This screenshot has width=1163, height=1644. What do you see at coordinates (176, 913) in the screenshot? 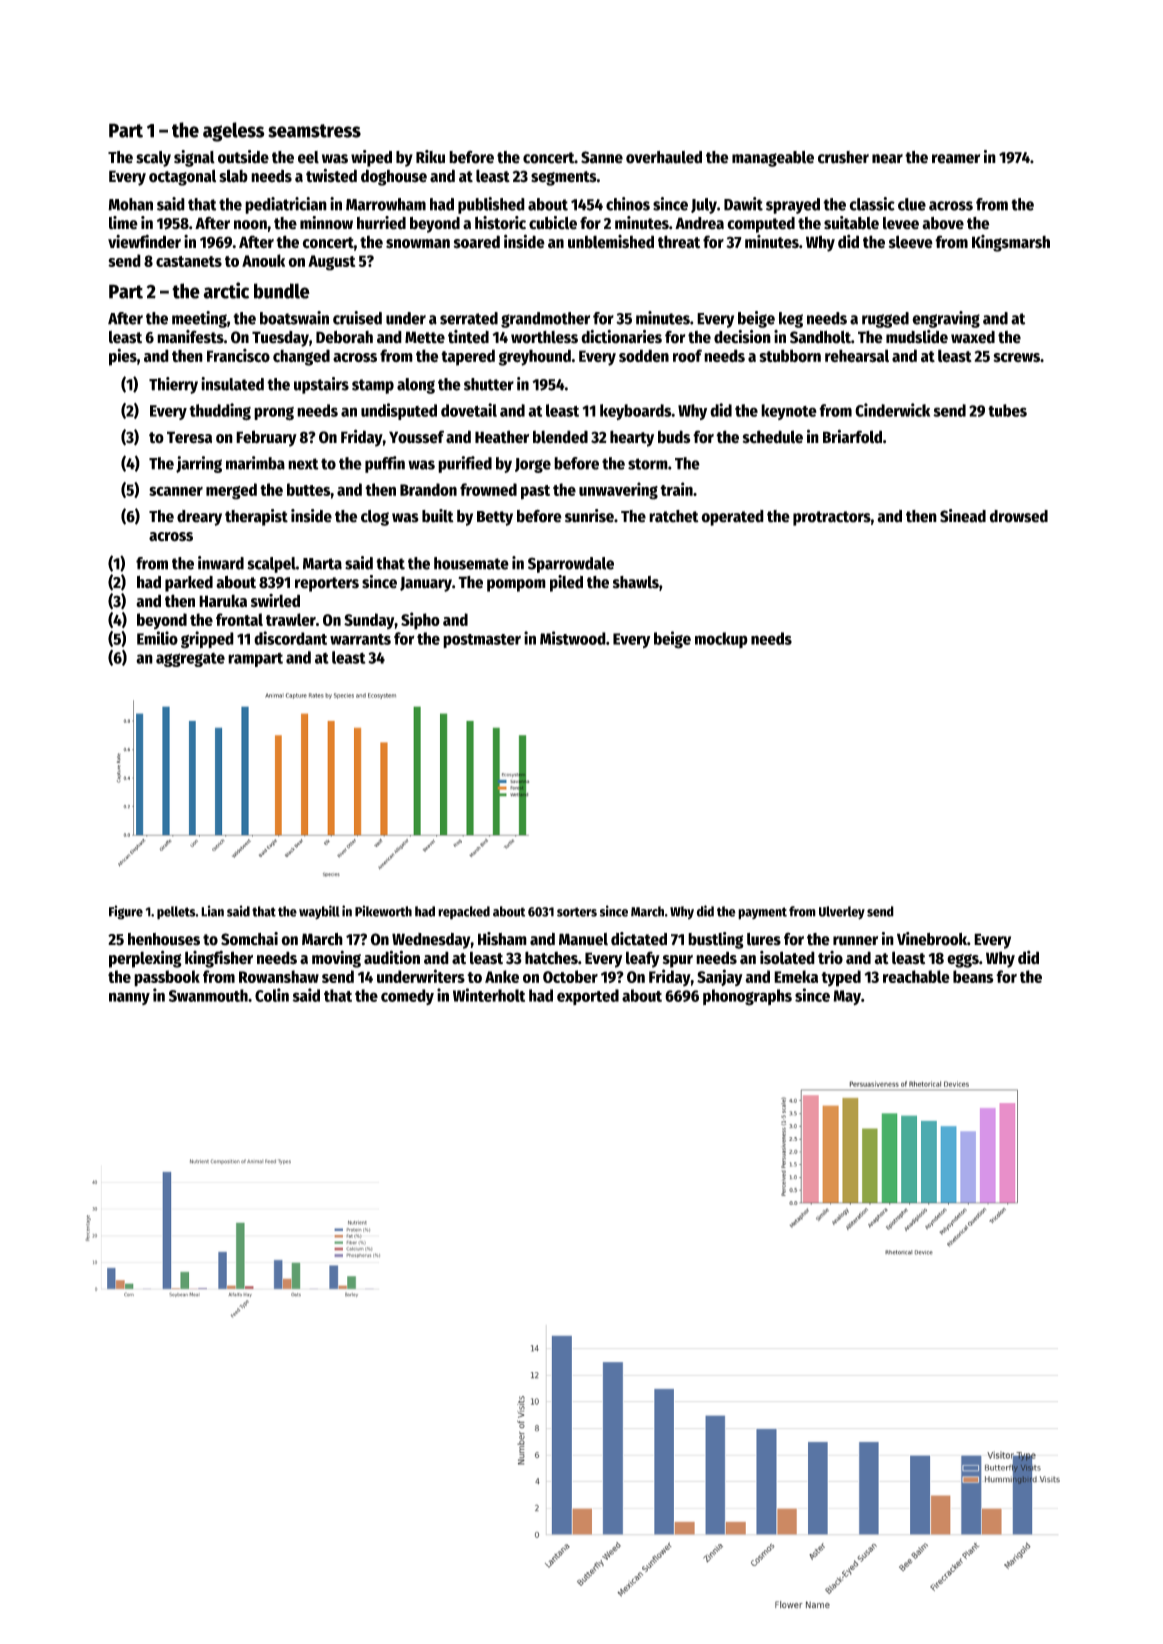
I see `pellets` at bounding box center [176, 913].
